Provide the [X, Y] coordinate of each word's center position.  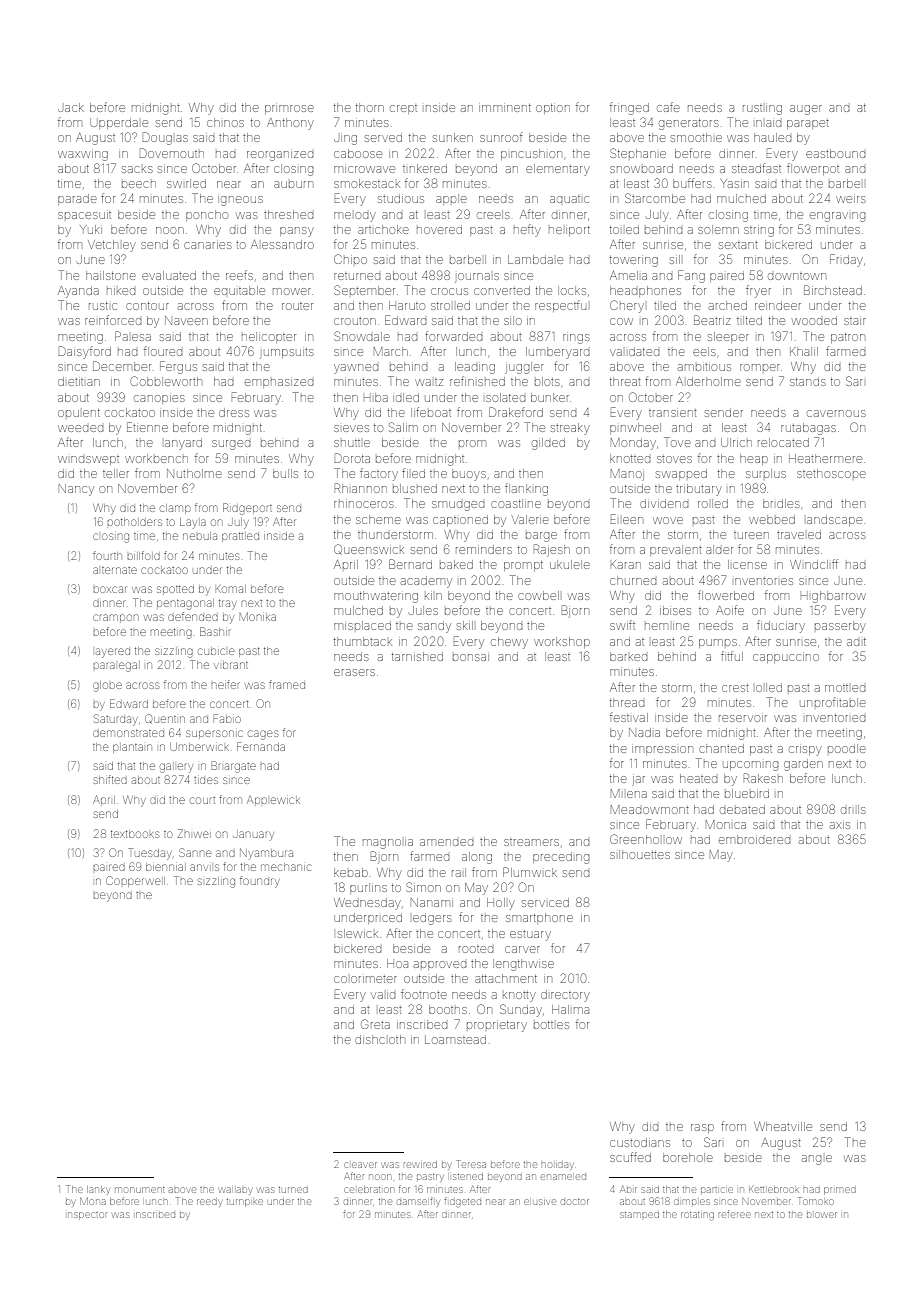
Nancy [76, 490]
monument [140, 1190]
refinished [477, 381]
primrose [289, 109]
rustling [762, 110]
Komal [230, 589]
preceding [561, 858]
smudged [458, 506]
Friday [846, 260]
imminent [505, 108]
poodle [847, 748]
